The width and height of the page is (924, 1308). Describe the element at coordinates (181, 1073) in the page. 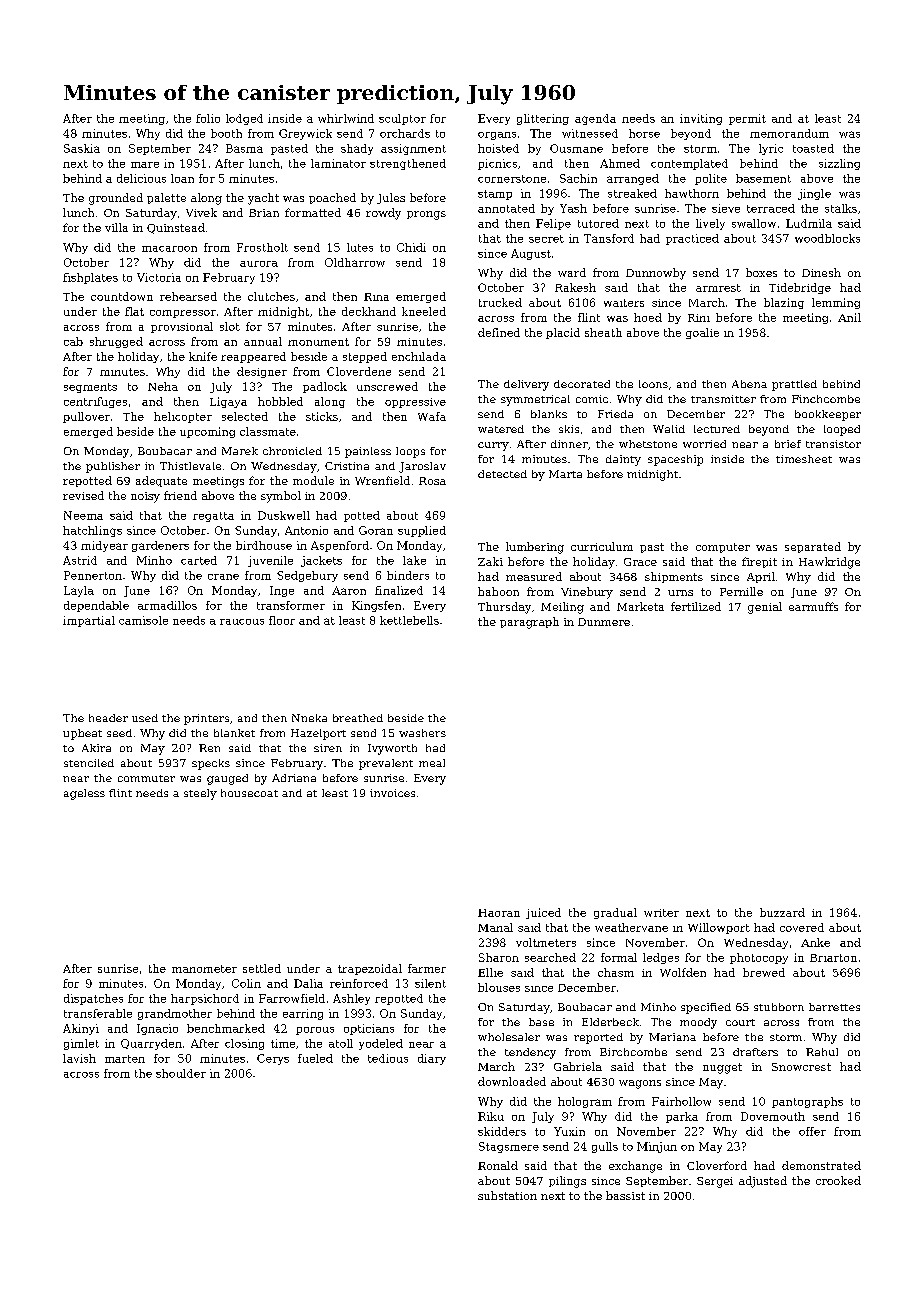

I see `shoulder` at that location.
